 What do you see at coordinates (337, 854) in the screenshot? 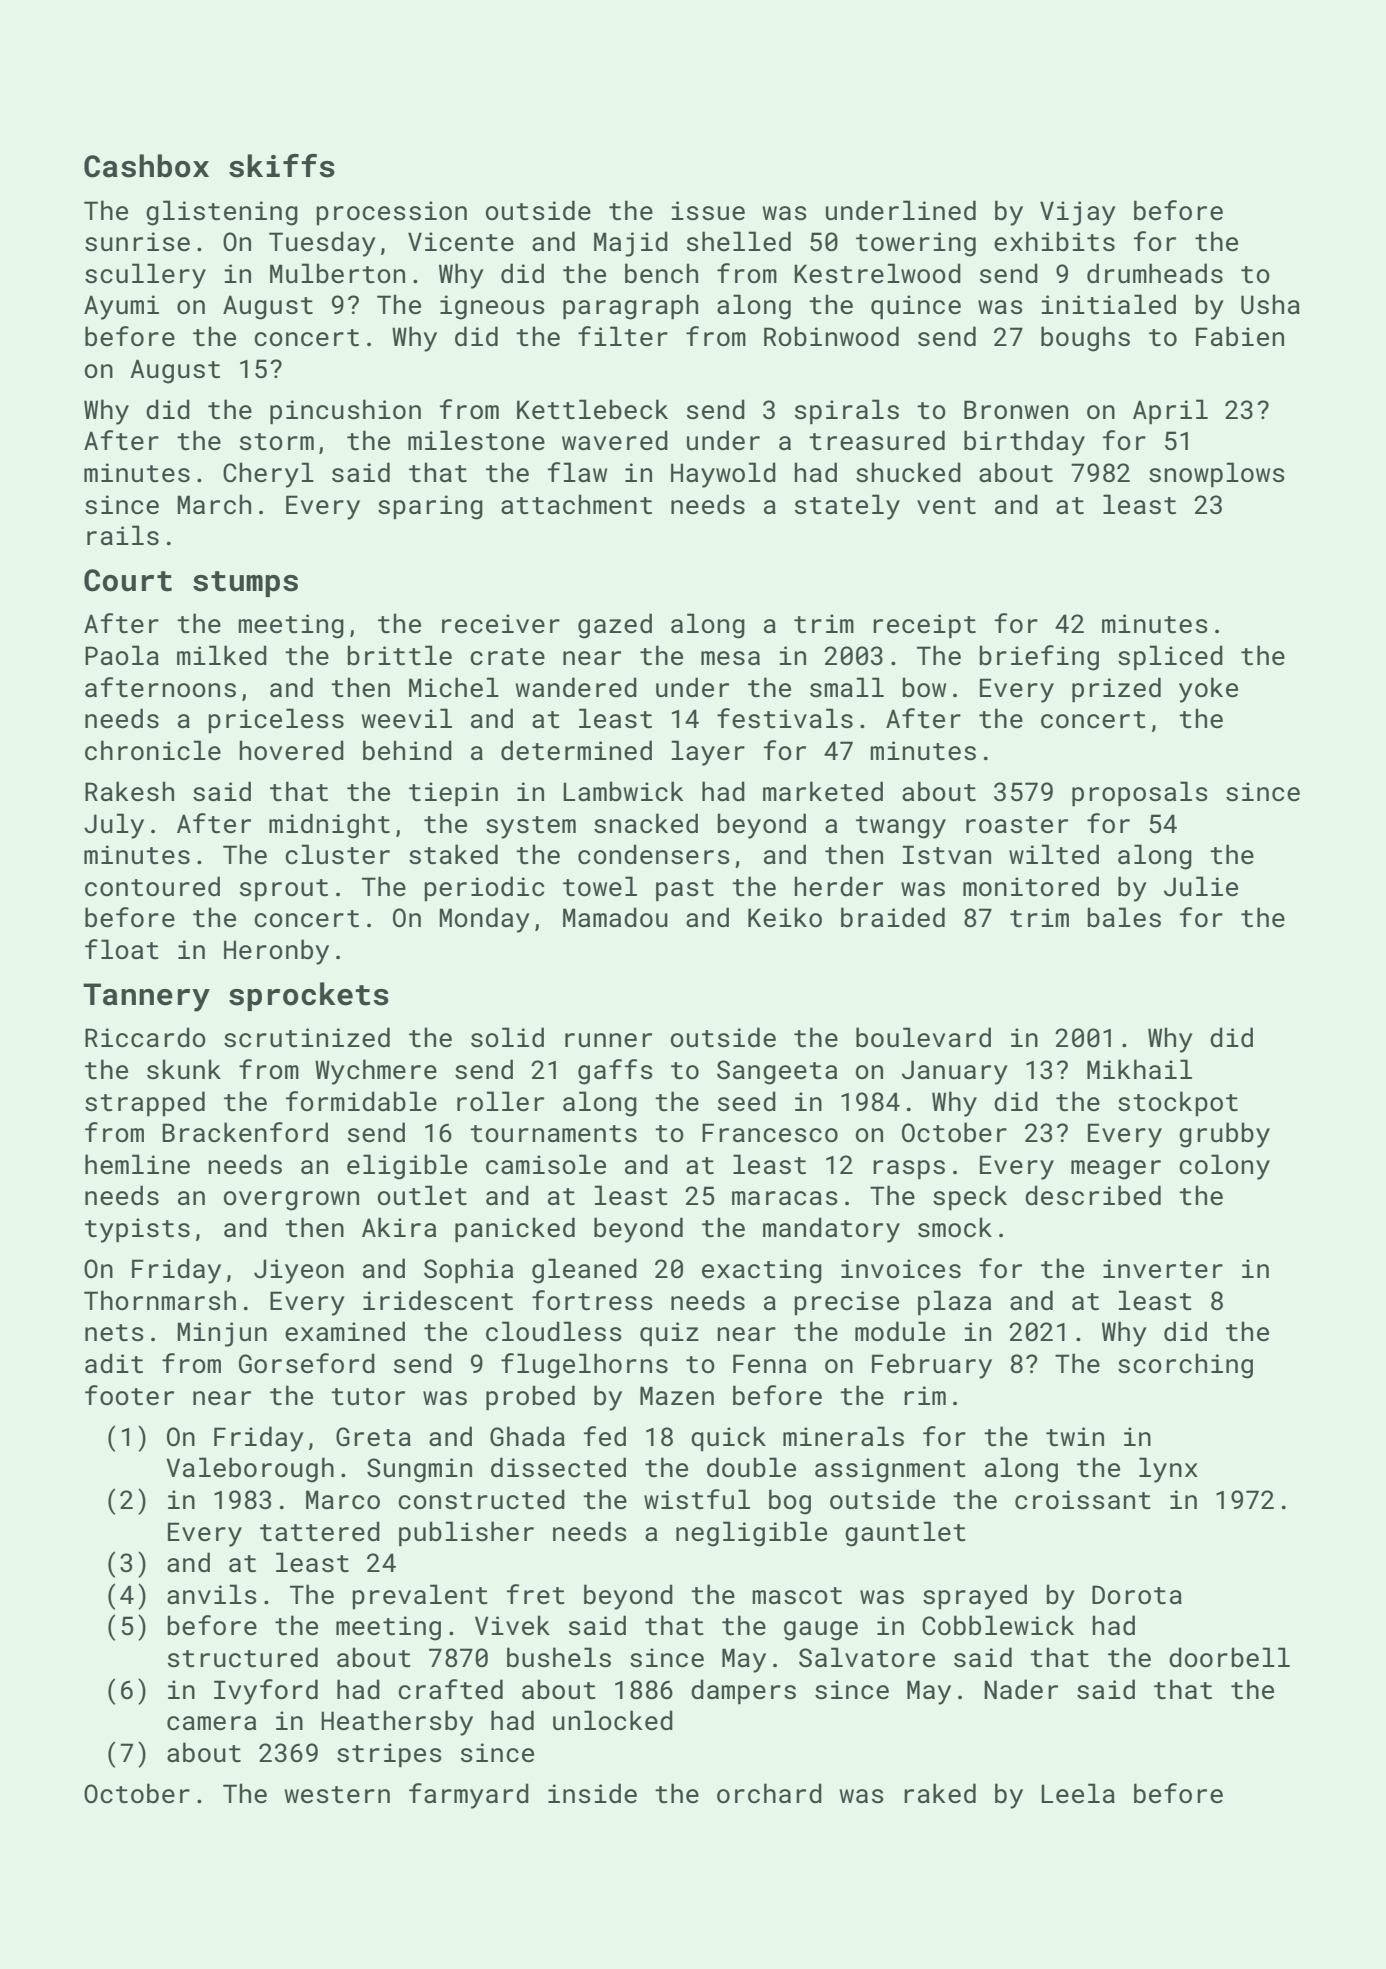
I see `cluster` at bounding box center [337, 854].
